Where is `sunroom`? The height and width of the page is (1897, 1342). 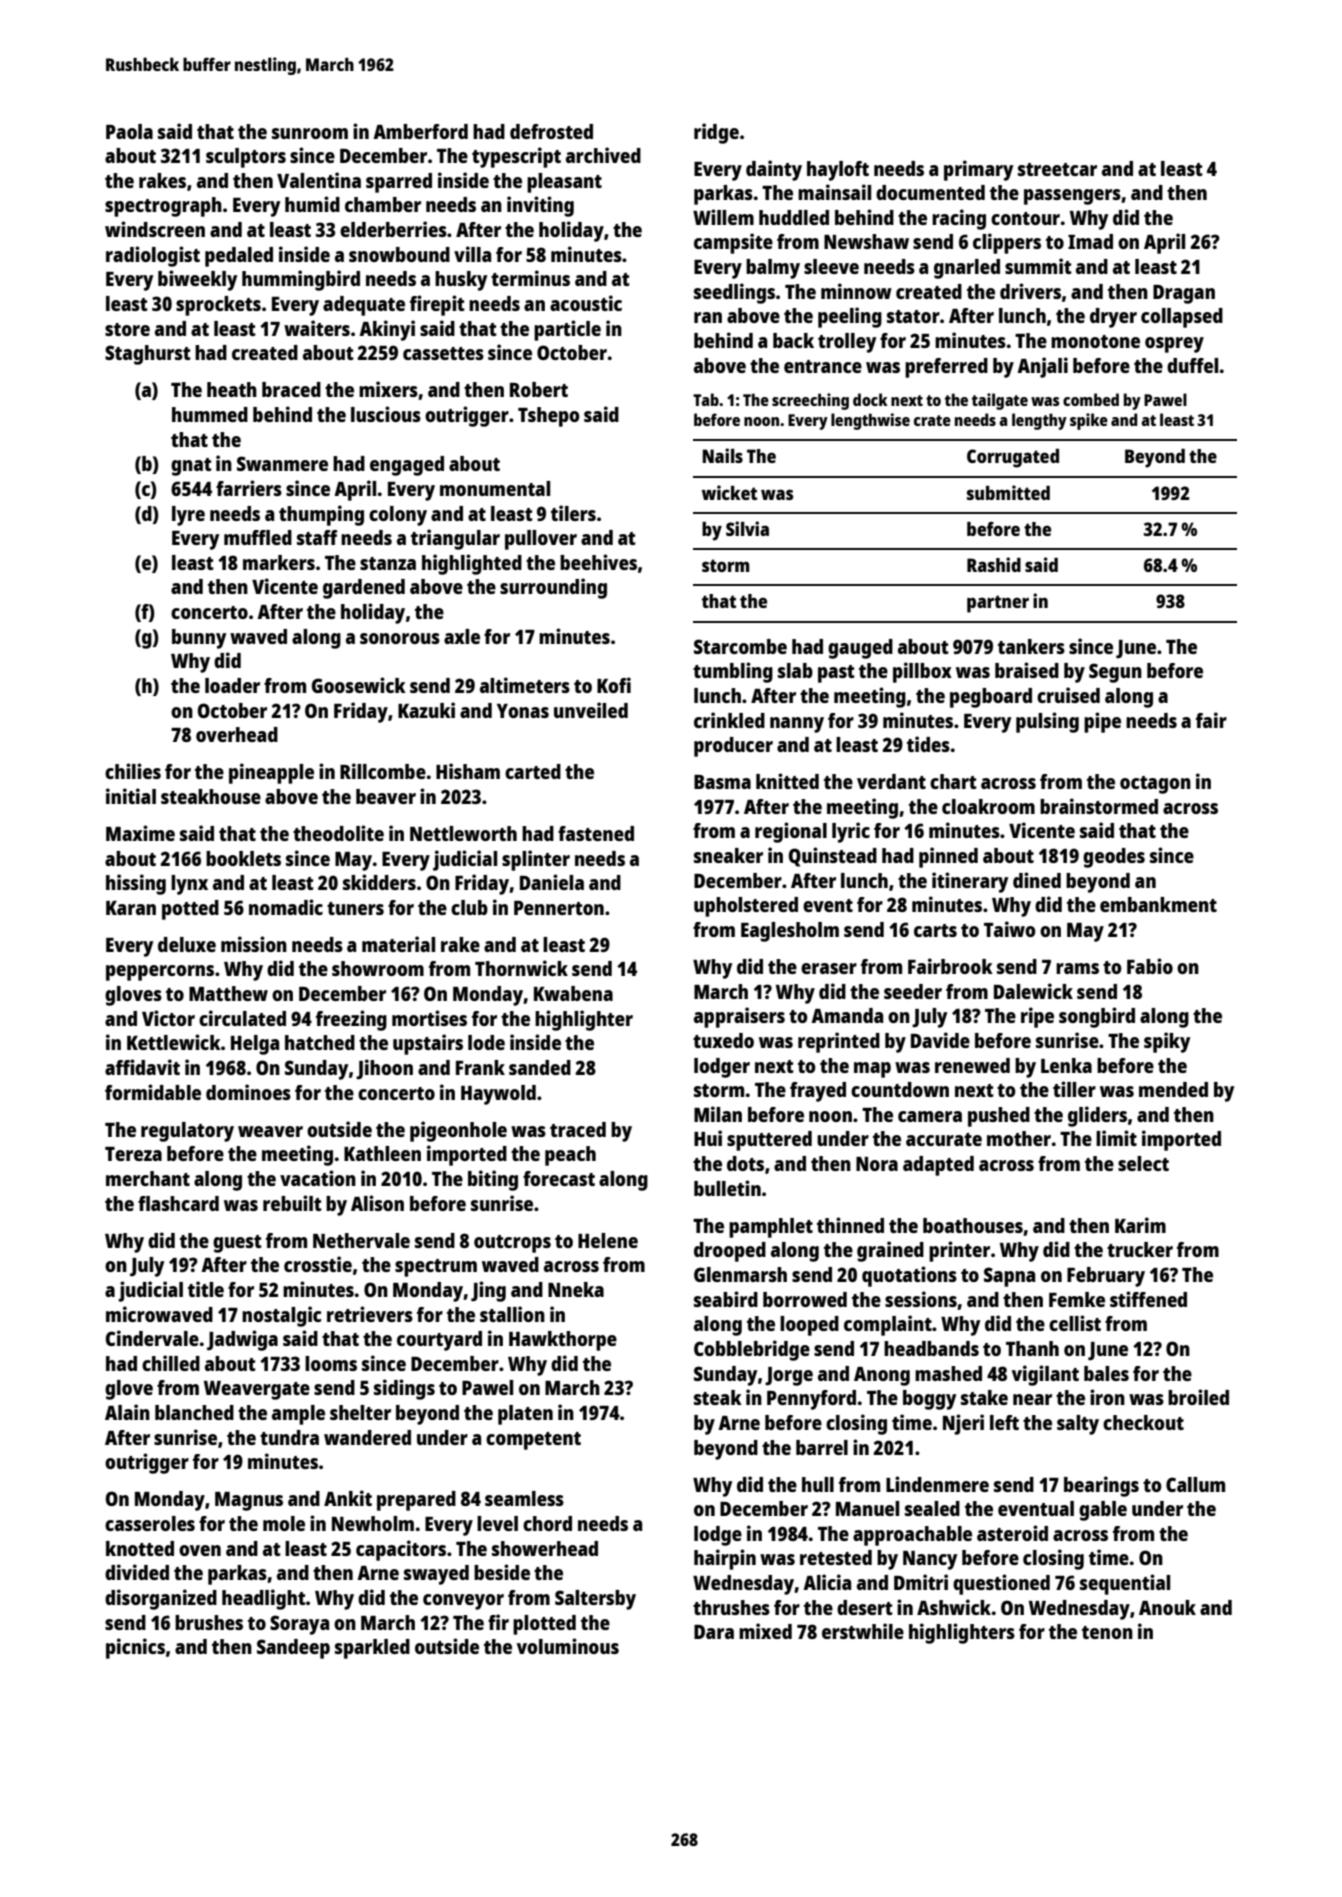 sunroom is located at coordinates (310, 133).
